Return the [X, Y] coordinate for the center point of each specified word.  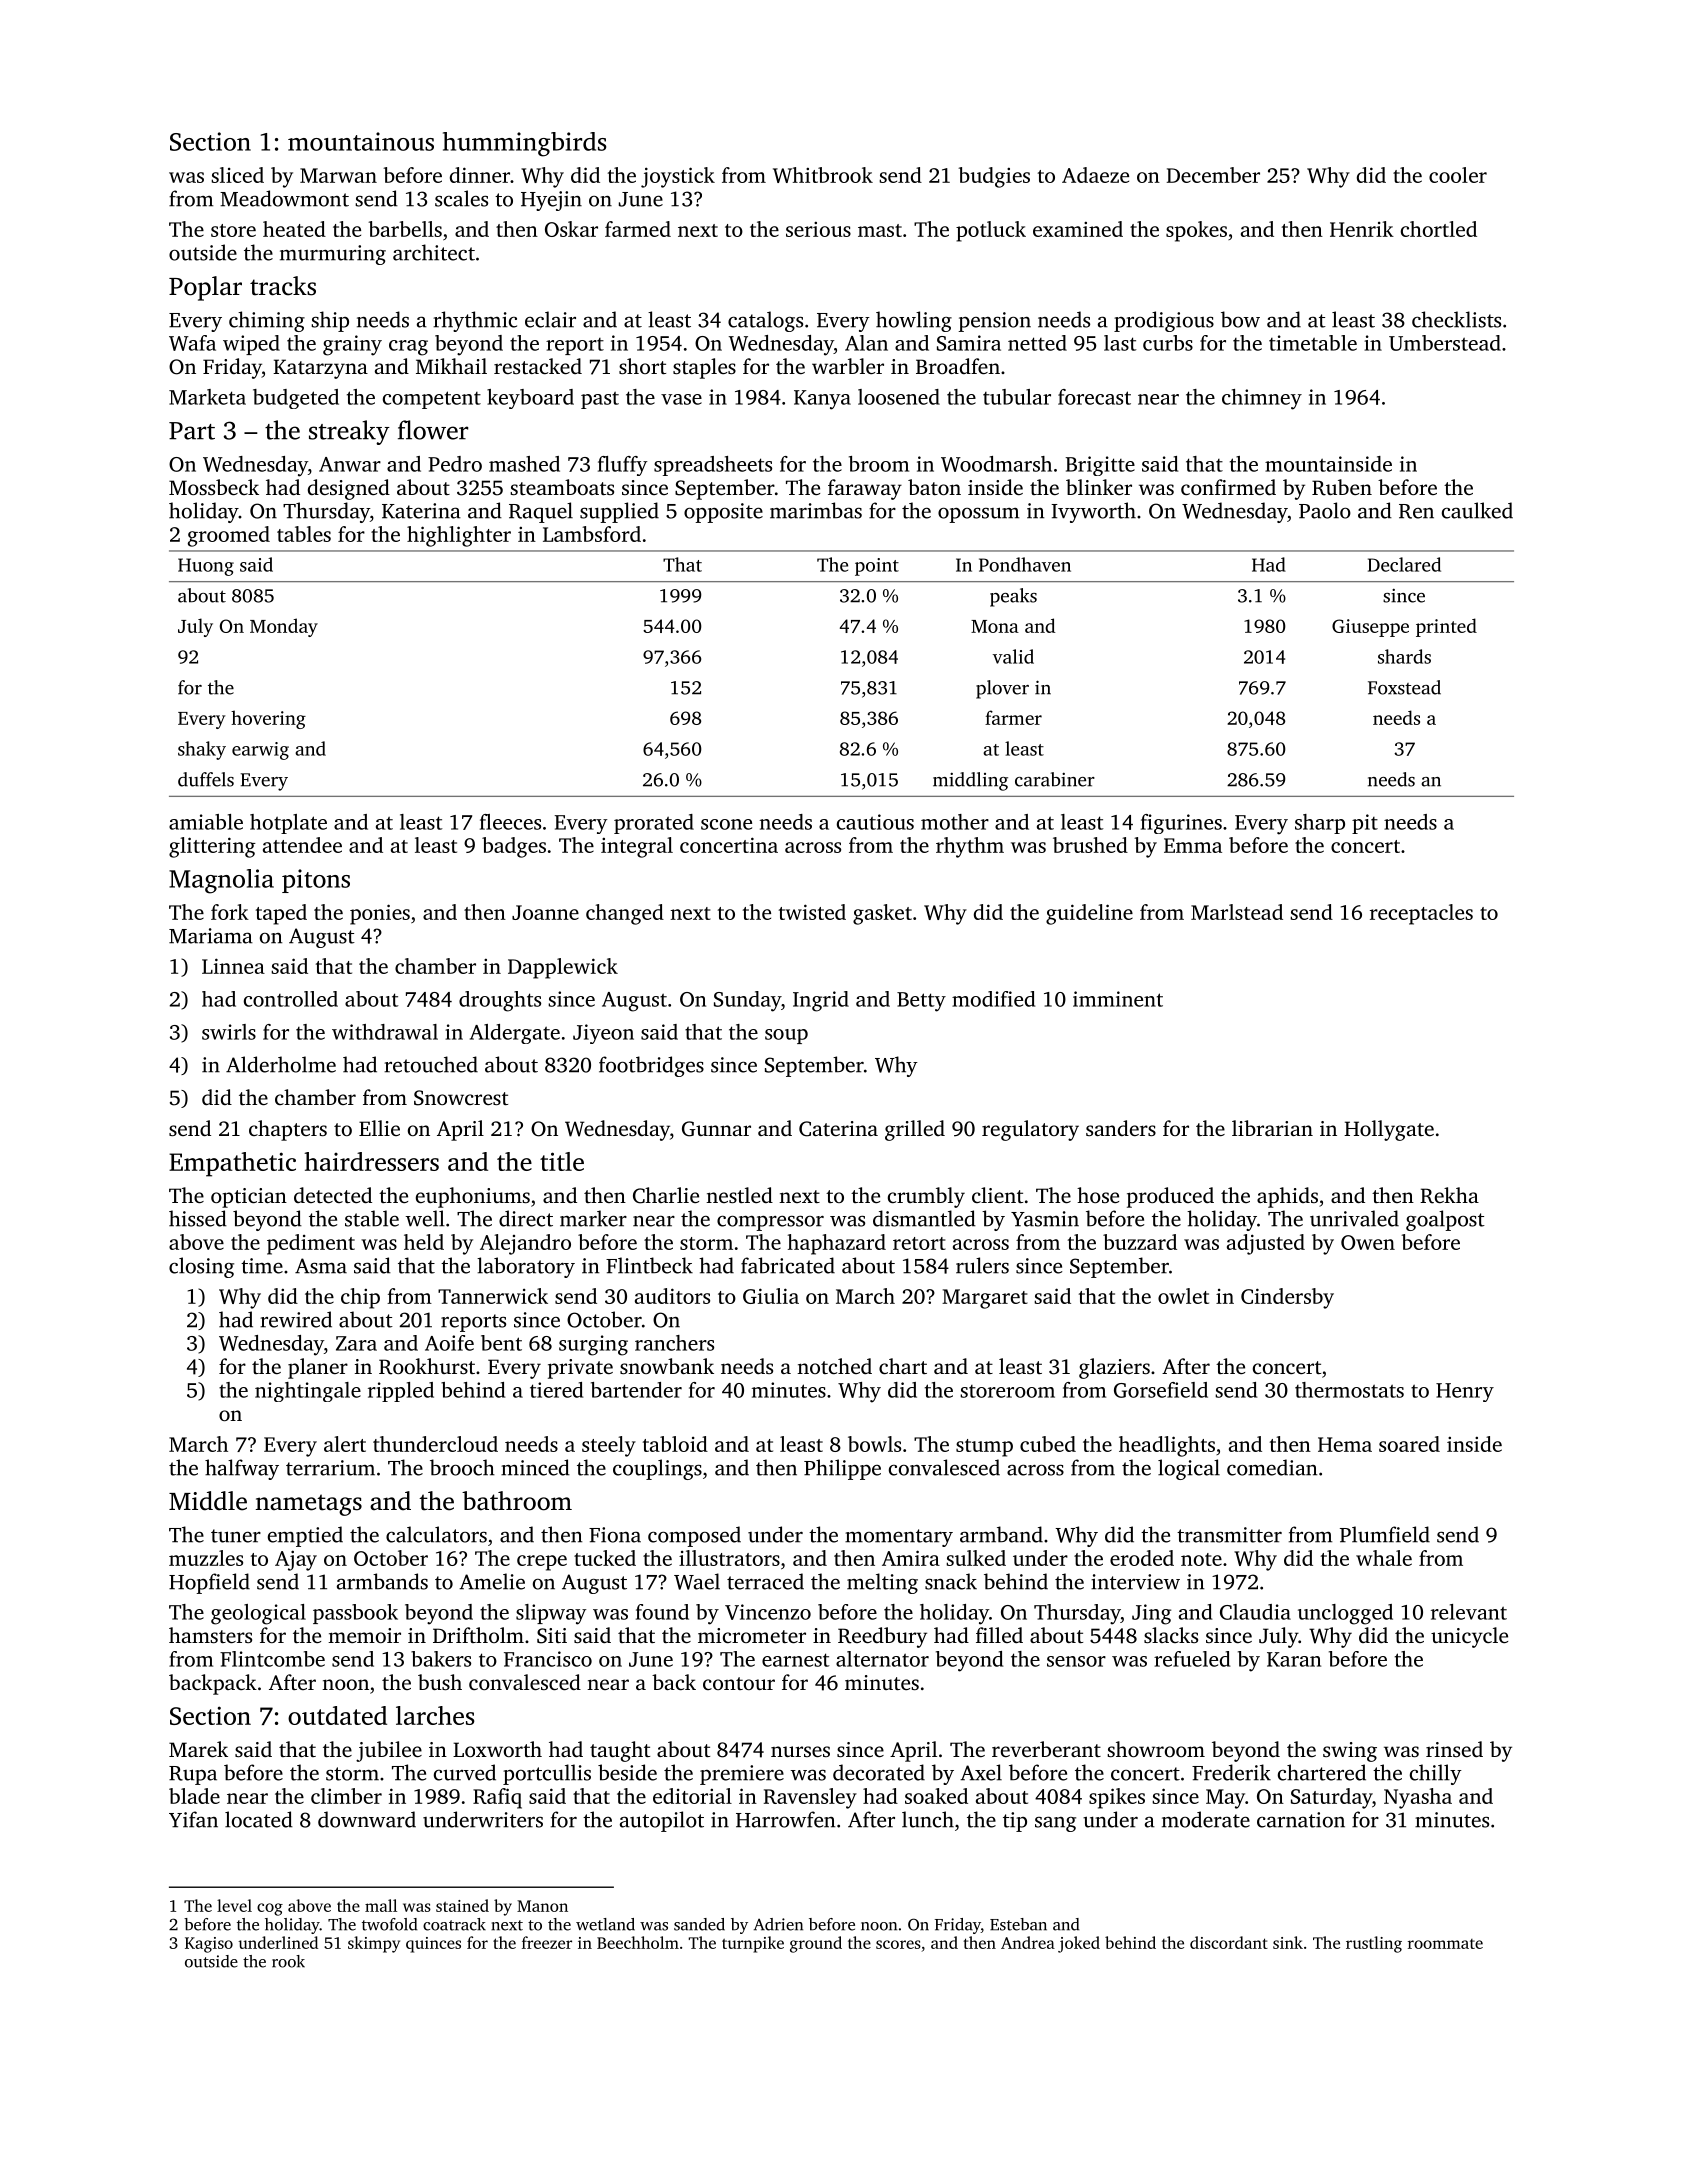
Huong [206, 567]
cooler [1458, 175]
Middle [208, 1501]
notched [834, 1366]
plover [1002, 689]
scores [898, 1944]
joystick [678, 177]
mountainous [361, 141]
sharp [1320, 824]
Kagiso [209, 1945]
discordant [1229, 1942]
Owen [1368, 1242]
